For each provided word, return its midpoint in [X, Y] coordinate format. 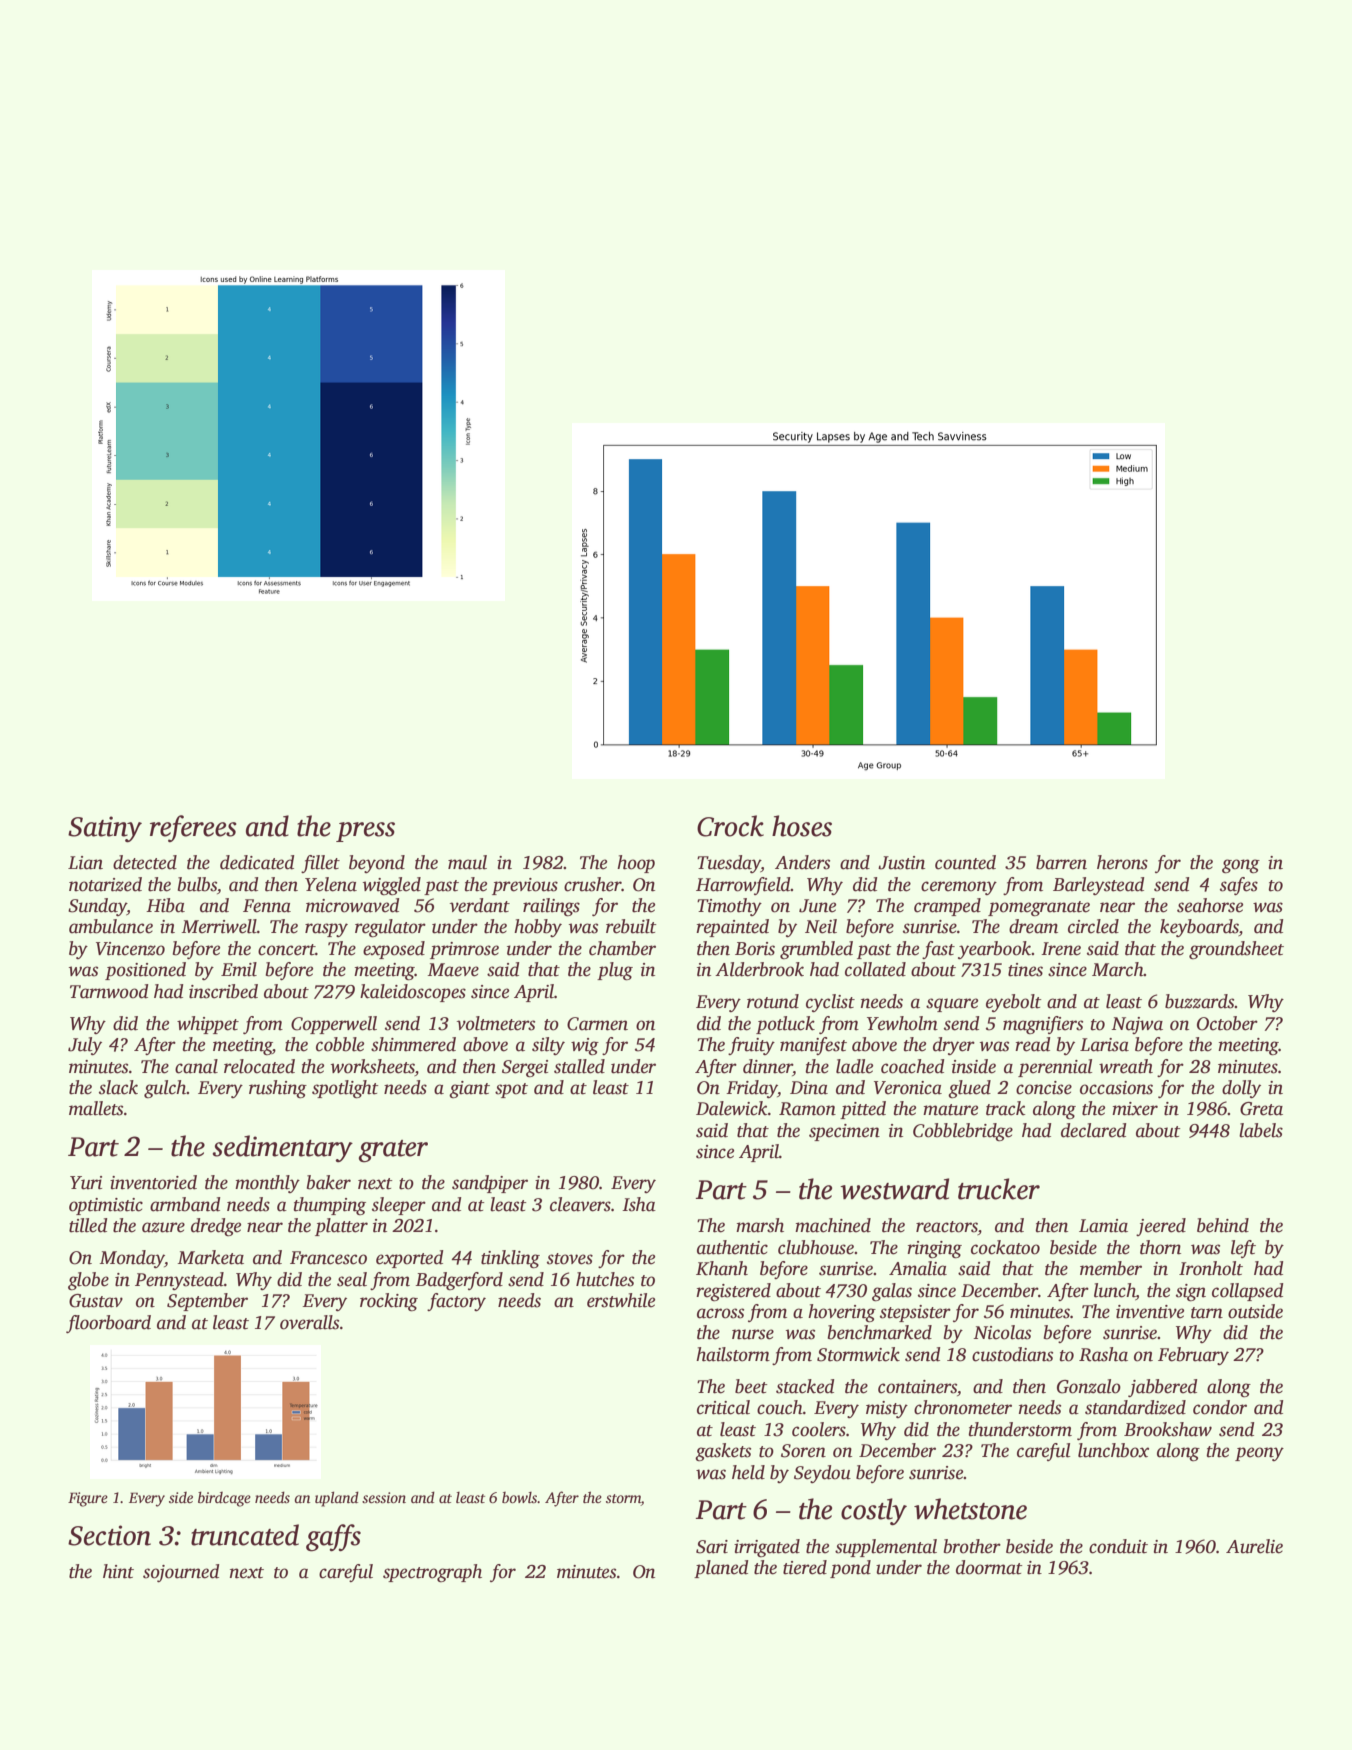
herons [1122, 862]
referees [193, 828]
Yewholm [902, 1023]
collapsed [1248, 1292]
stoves [570, 1259]
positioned [145, 971]
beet [751, 1386]
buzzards [1200, 1001]
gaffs [333, 1538]
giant [469, 1089]
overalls [309, 1322]
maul [467, 862]
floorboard [108, 1324]
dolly [1241, 1089]
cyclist [830, 1003]
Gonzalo [1089, 1386]
